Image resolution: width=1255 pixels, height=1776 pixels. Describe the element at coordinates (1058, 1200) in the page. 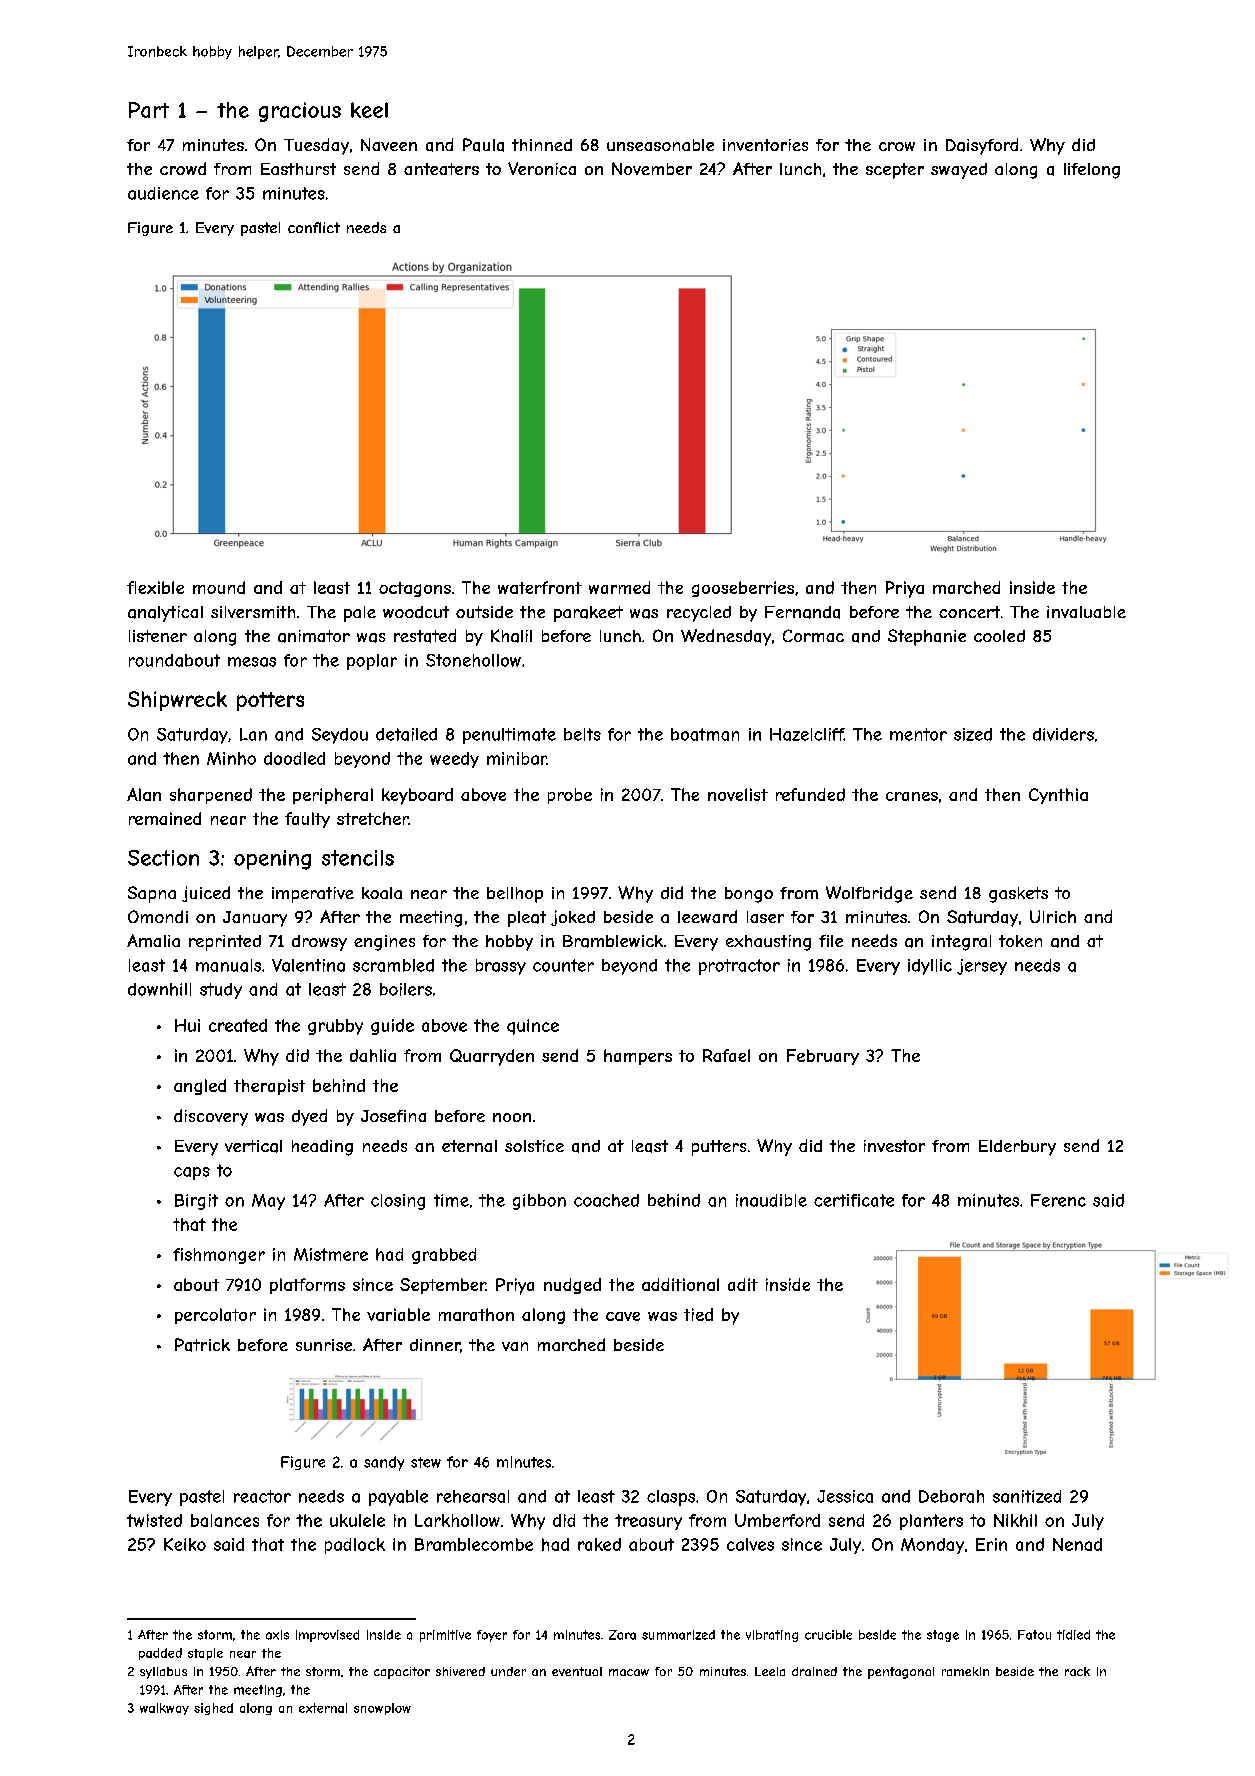

I see `Ferenc` at that location.
